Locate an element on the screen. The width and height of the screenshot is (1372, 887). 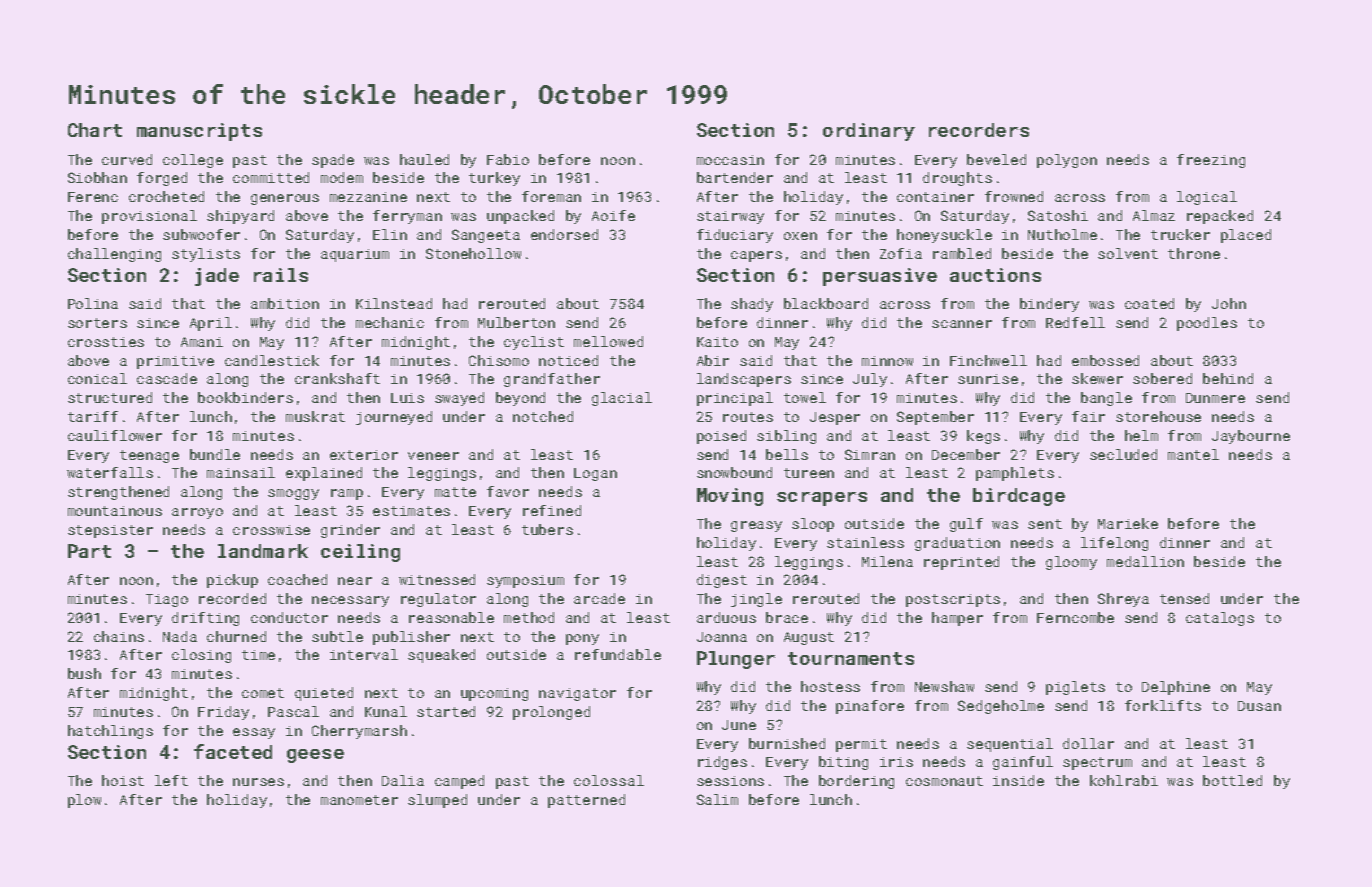
Logan is located at coordinates (595, 474).
